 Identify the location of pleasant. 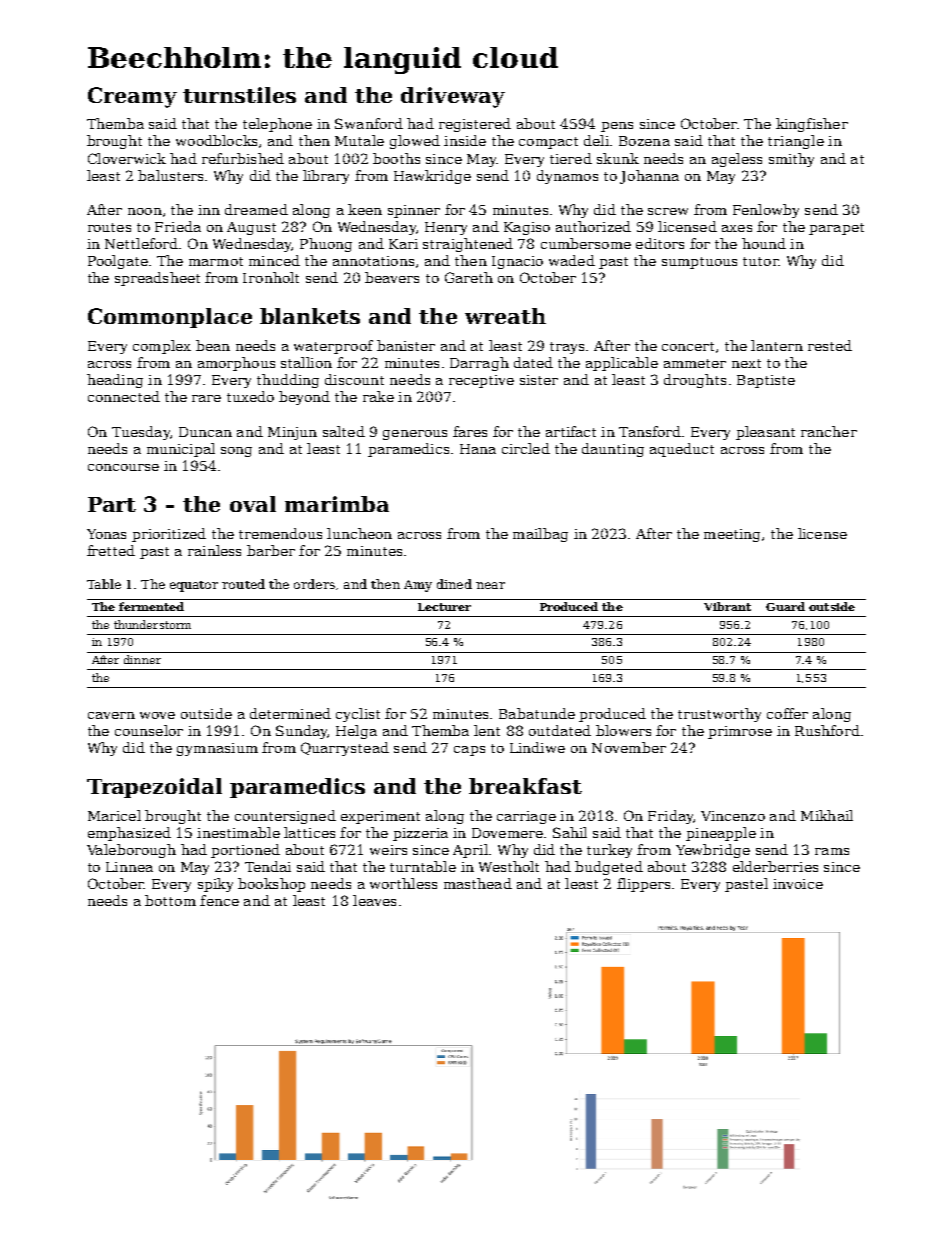
(765, 433).
